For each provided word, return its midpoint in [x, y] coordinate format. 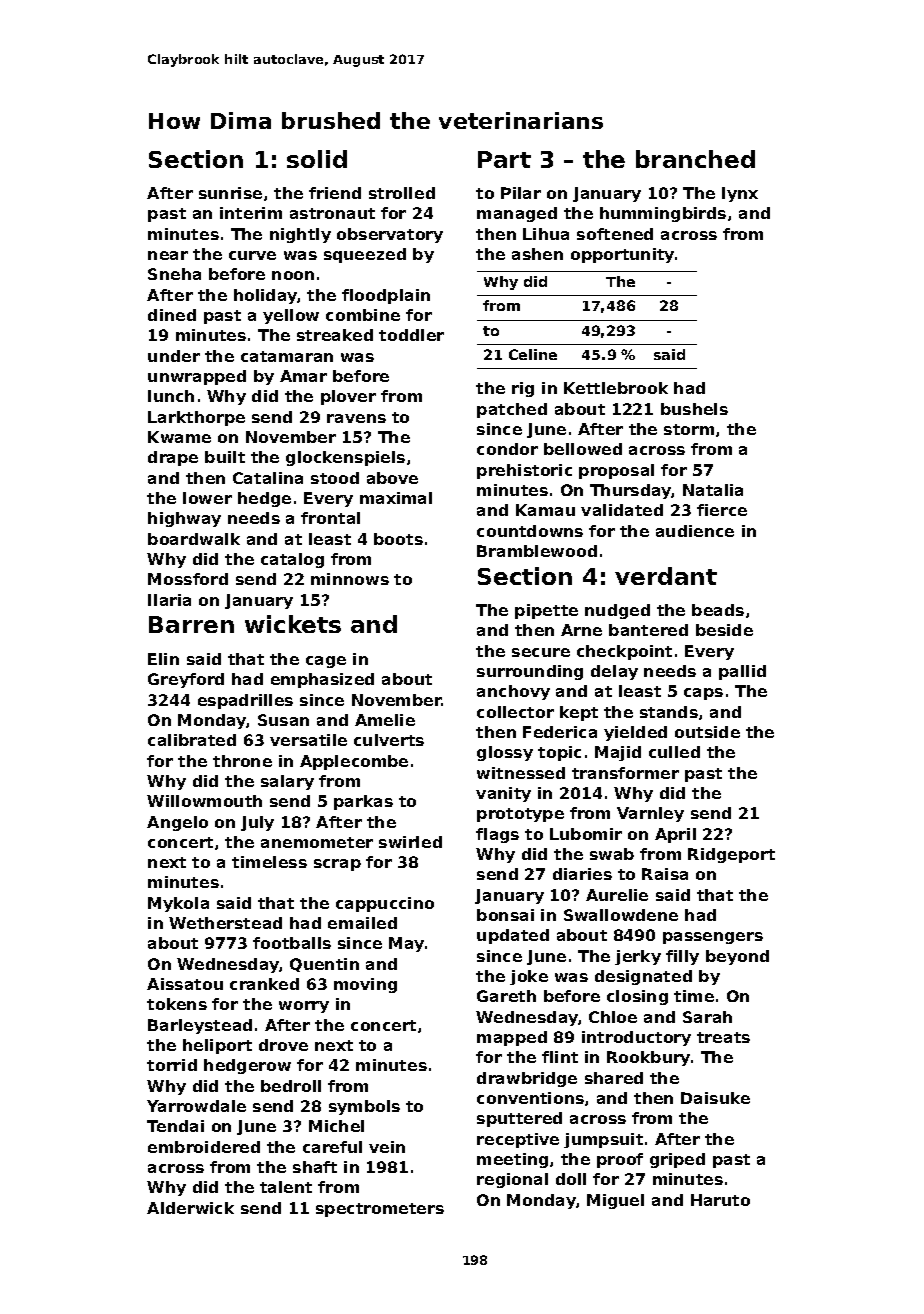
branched [695, 159]
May [406, 944]
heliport [217, 1046]
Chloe [613, 1017]
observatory [390, 235]
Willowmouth [204, 801]
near [168, 255]
